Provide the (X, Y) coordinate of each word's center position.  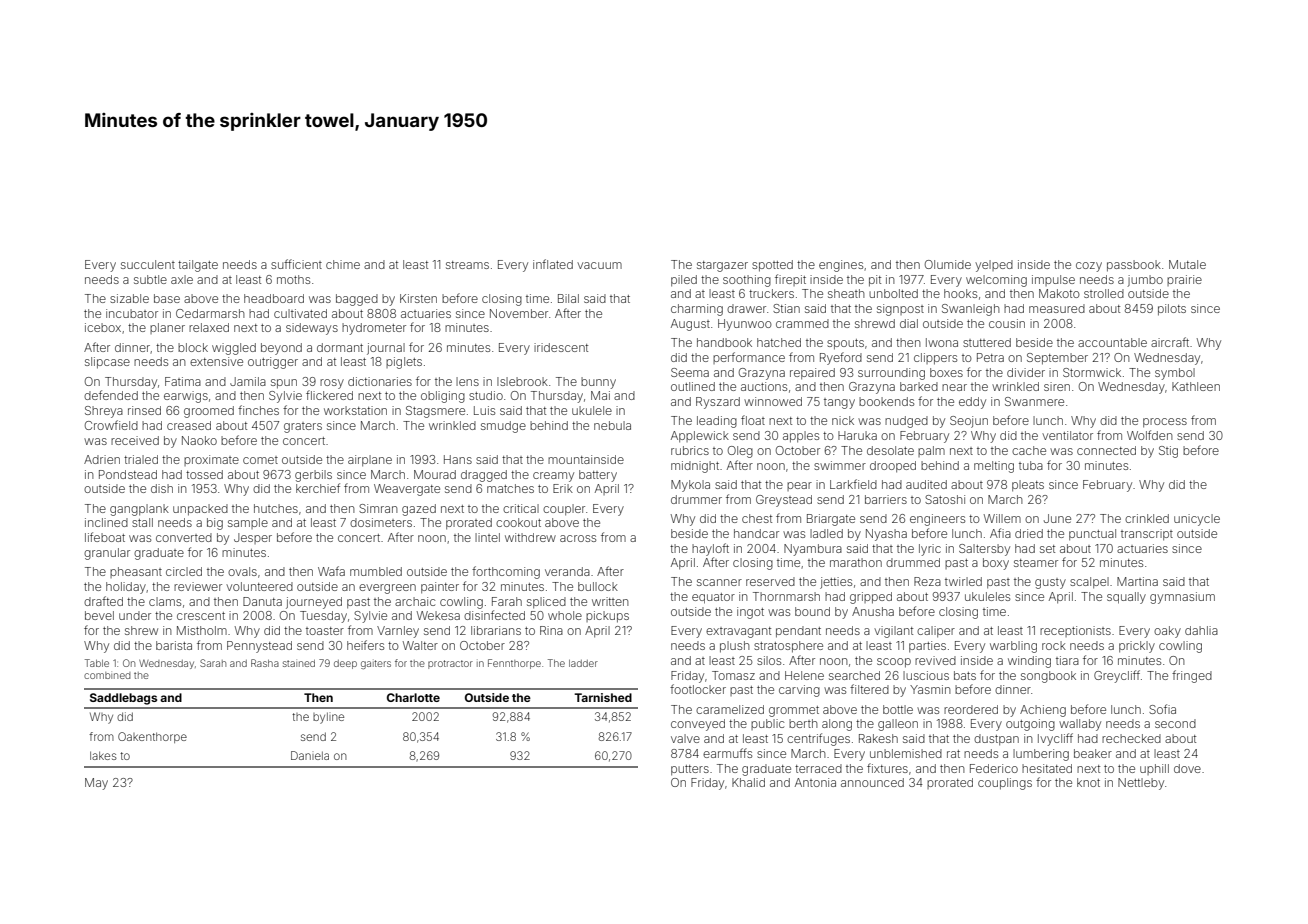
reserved (770, 581)
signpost (900, 310)
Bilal (568, 298)
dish (162, 488)
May (96, 784)
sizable (129, 298)
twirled (963, 581)
